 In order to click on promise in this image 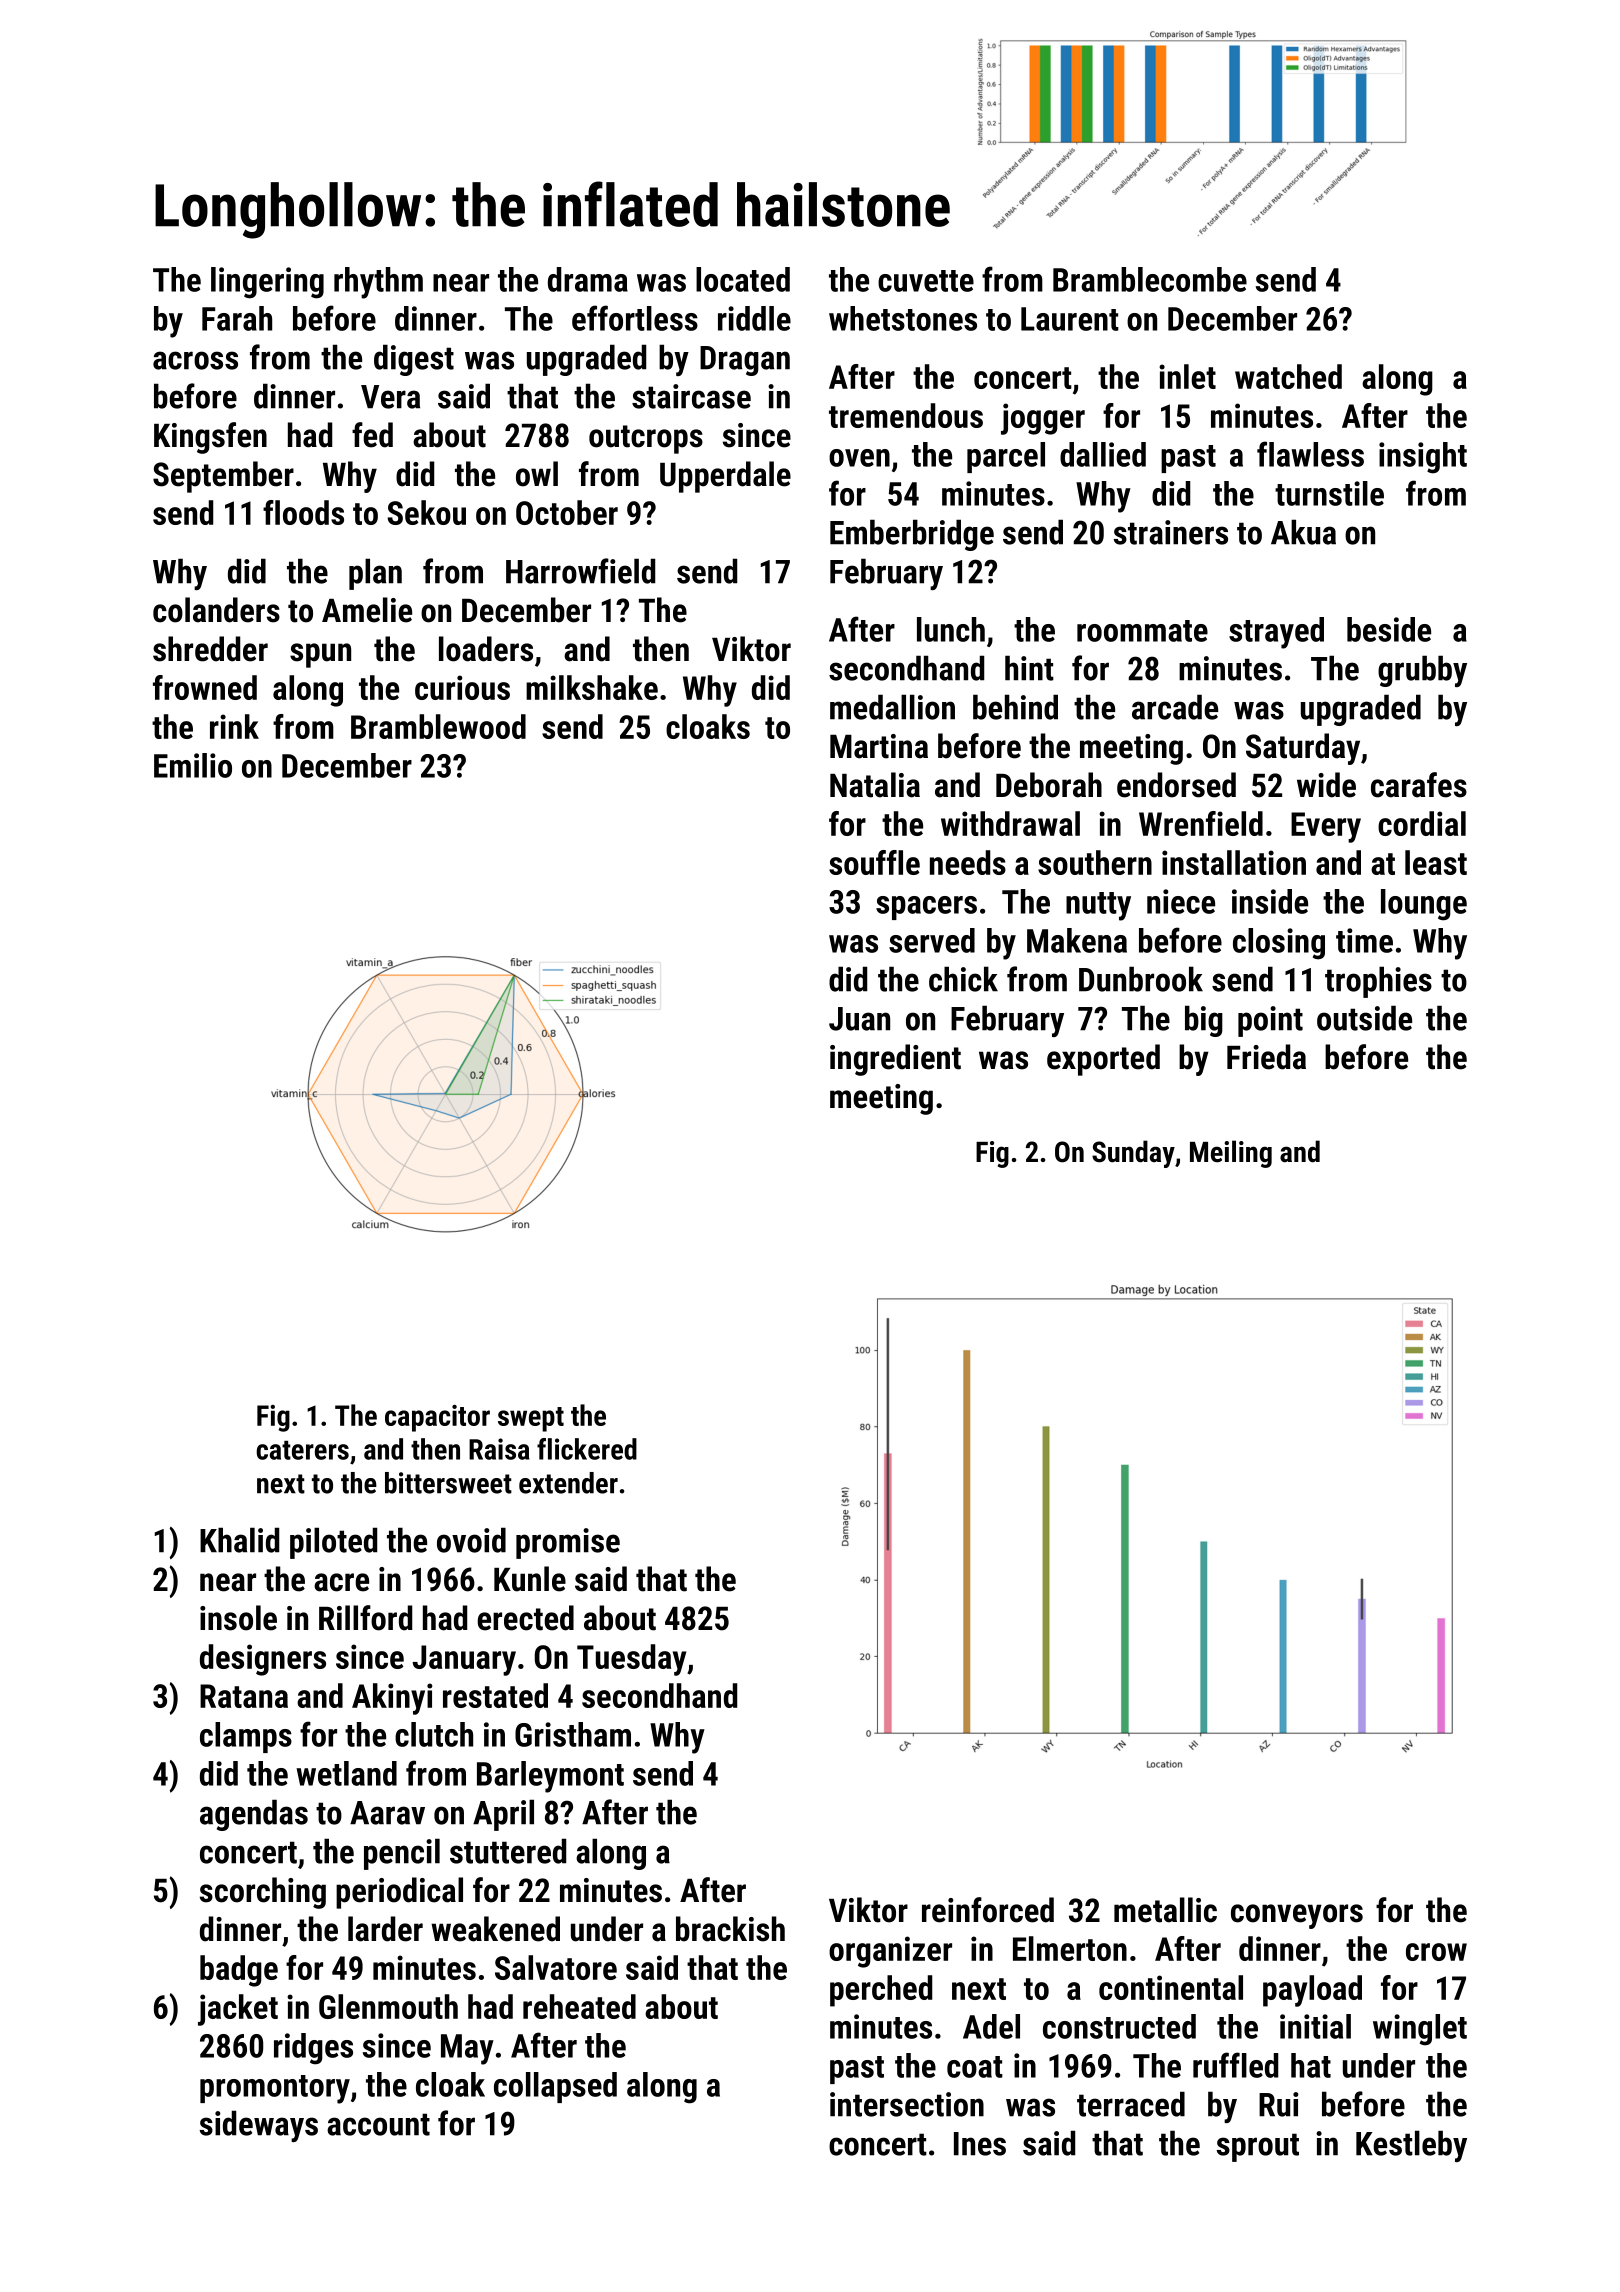, I will do `click(568, 1543)`.
